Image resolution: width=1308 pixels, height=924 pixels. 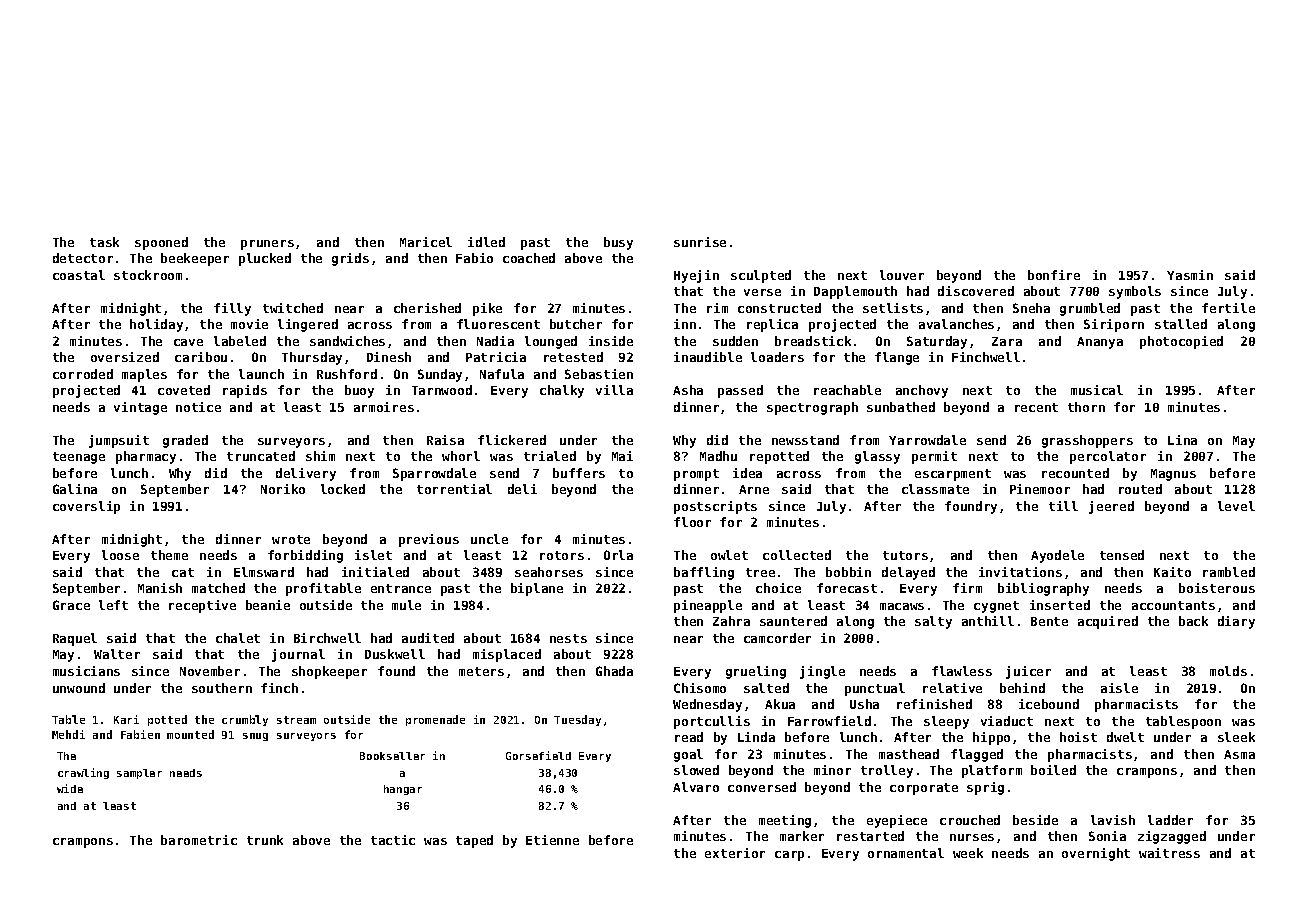 I want to click on Yasmin, so click(x=1190, y=275).
